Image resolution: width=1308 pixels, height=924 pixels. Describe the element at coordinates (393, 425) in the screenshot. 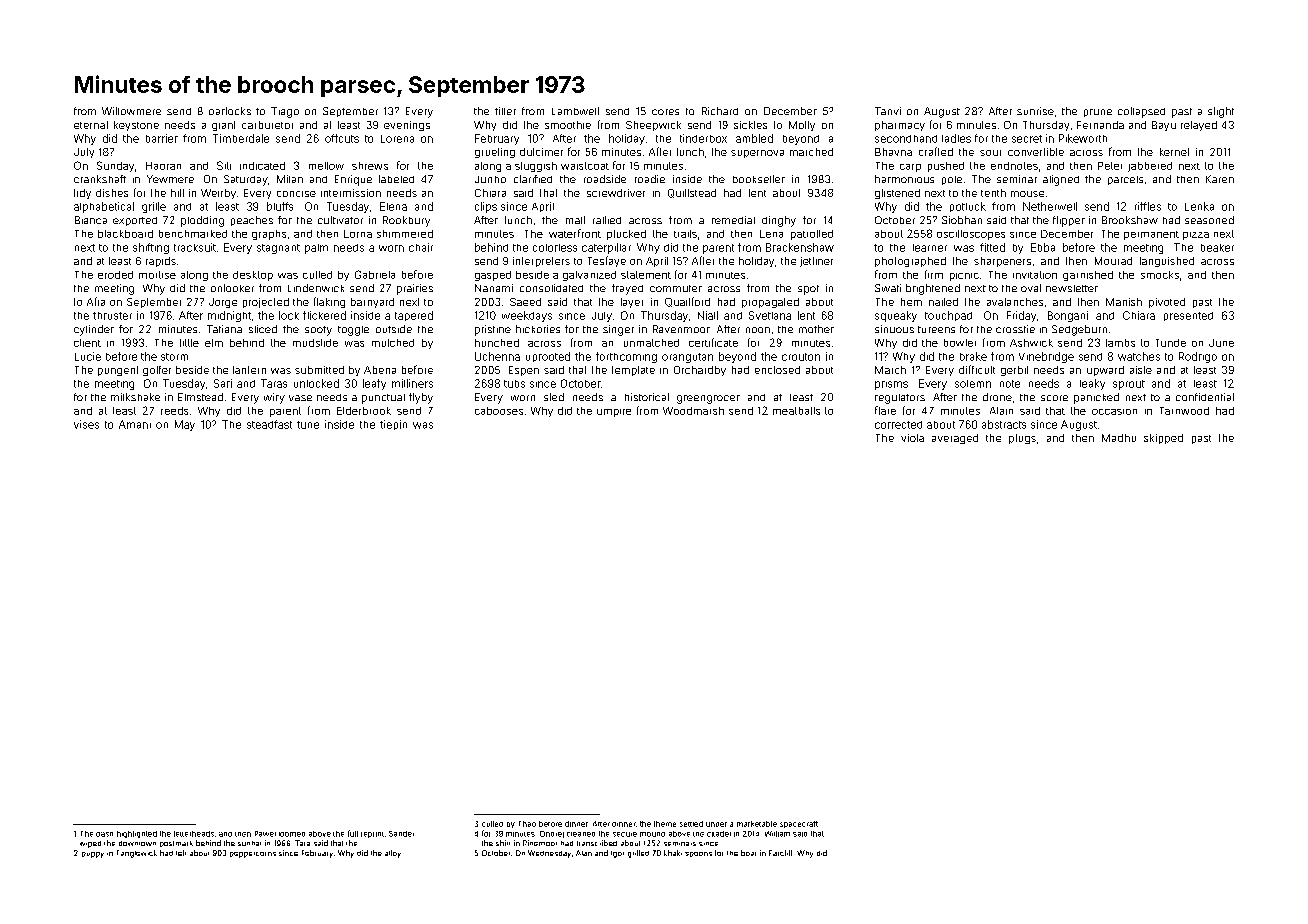

I see `tiepin` at that location.
